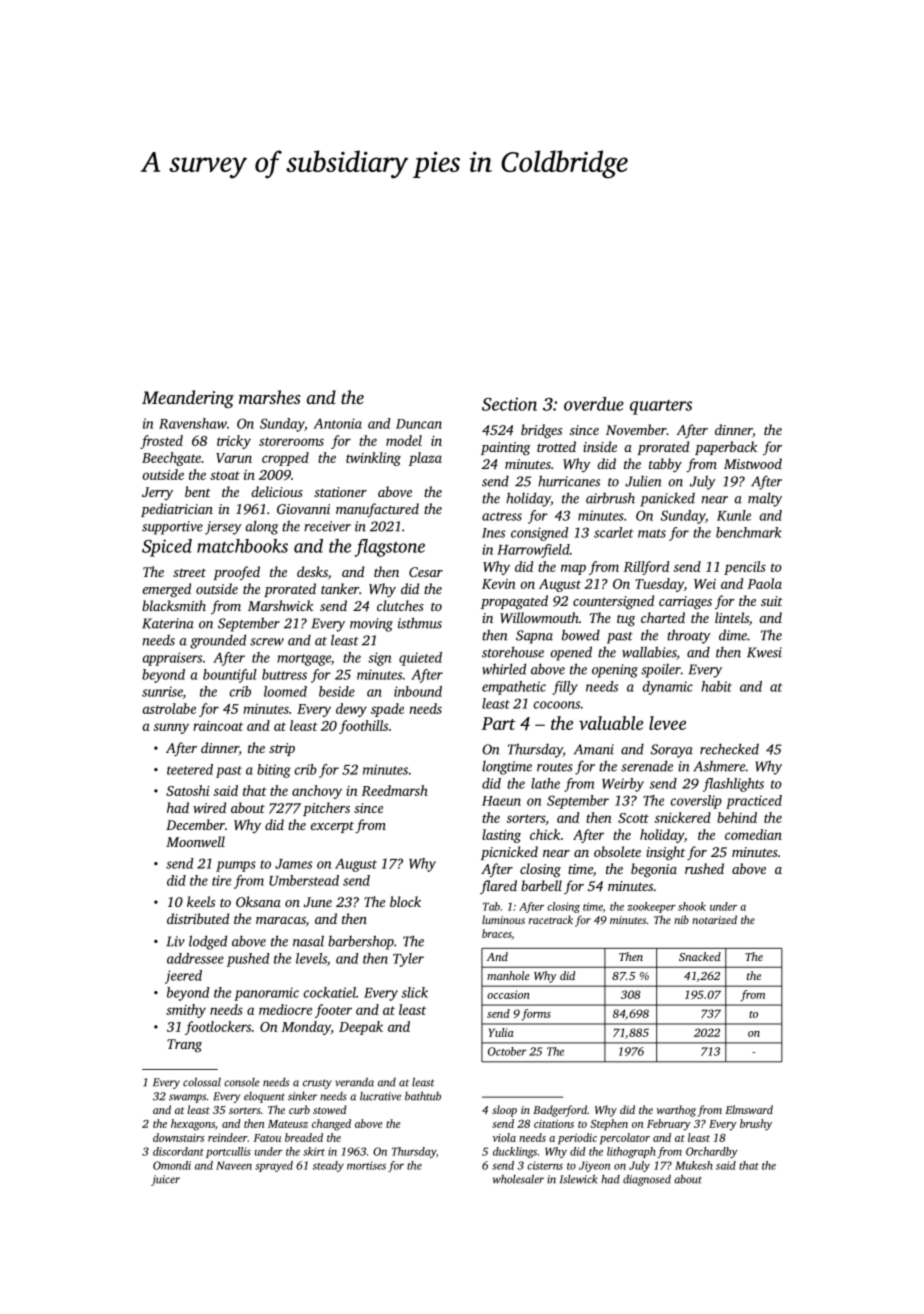  I want to click on inside, so click(600, 446).
